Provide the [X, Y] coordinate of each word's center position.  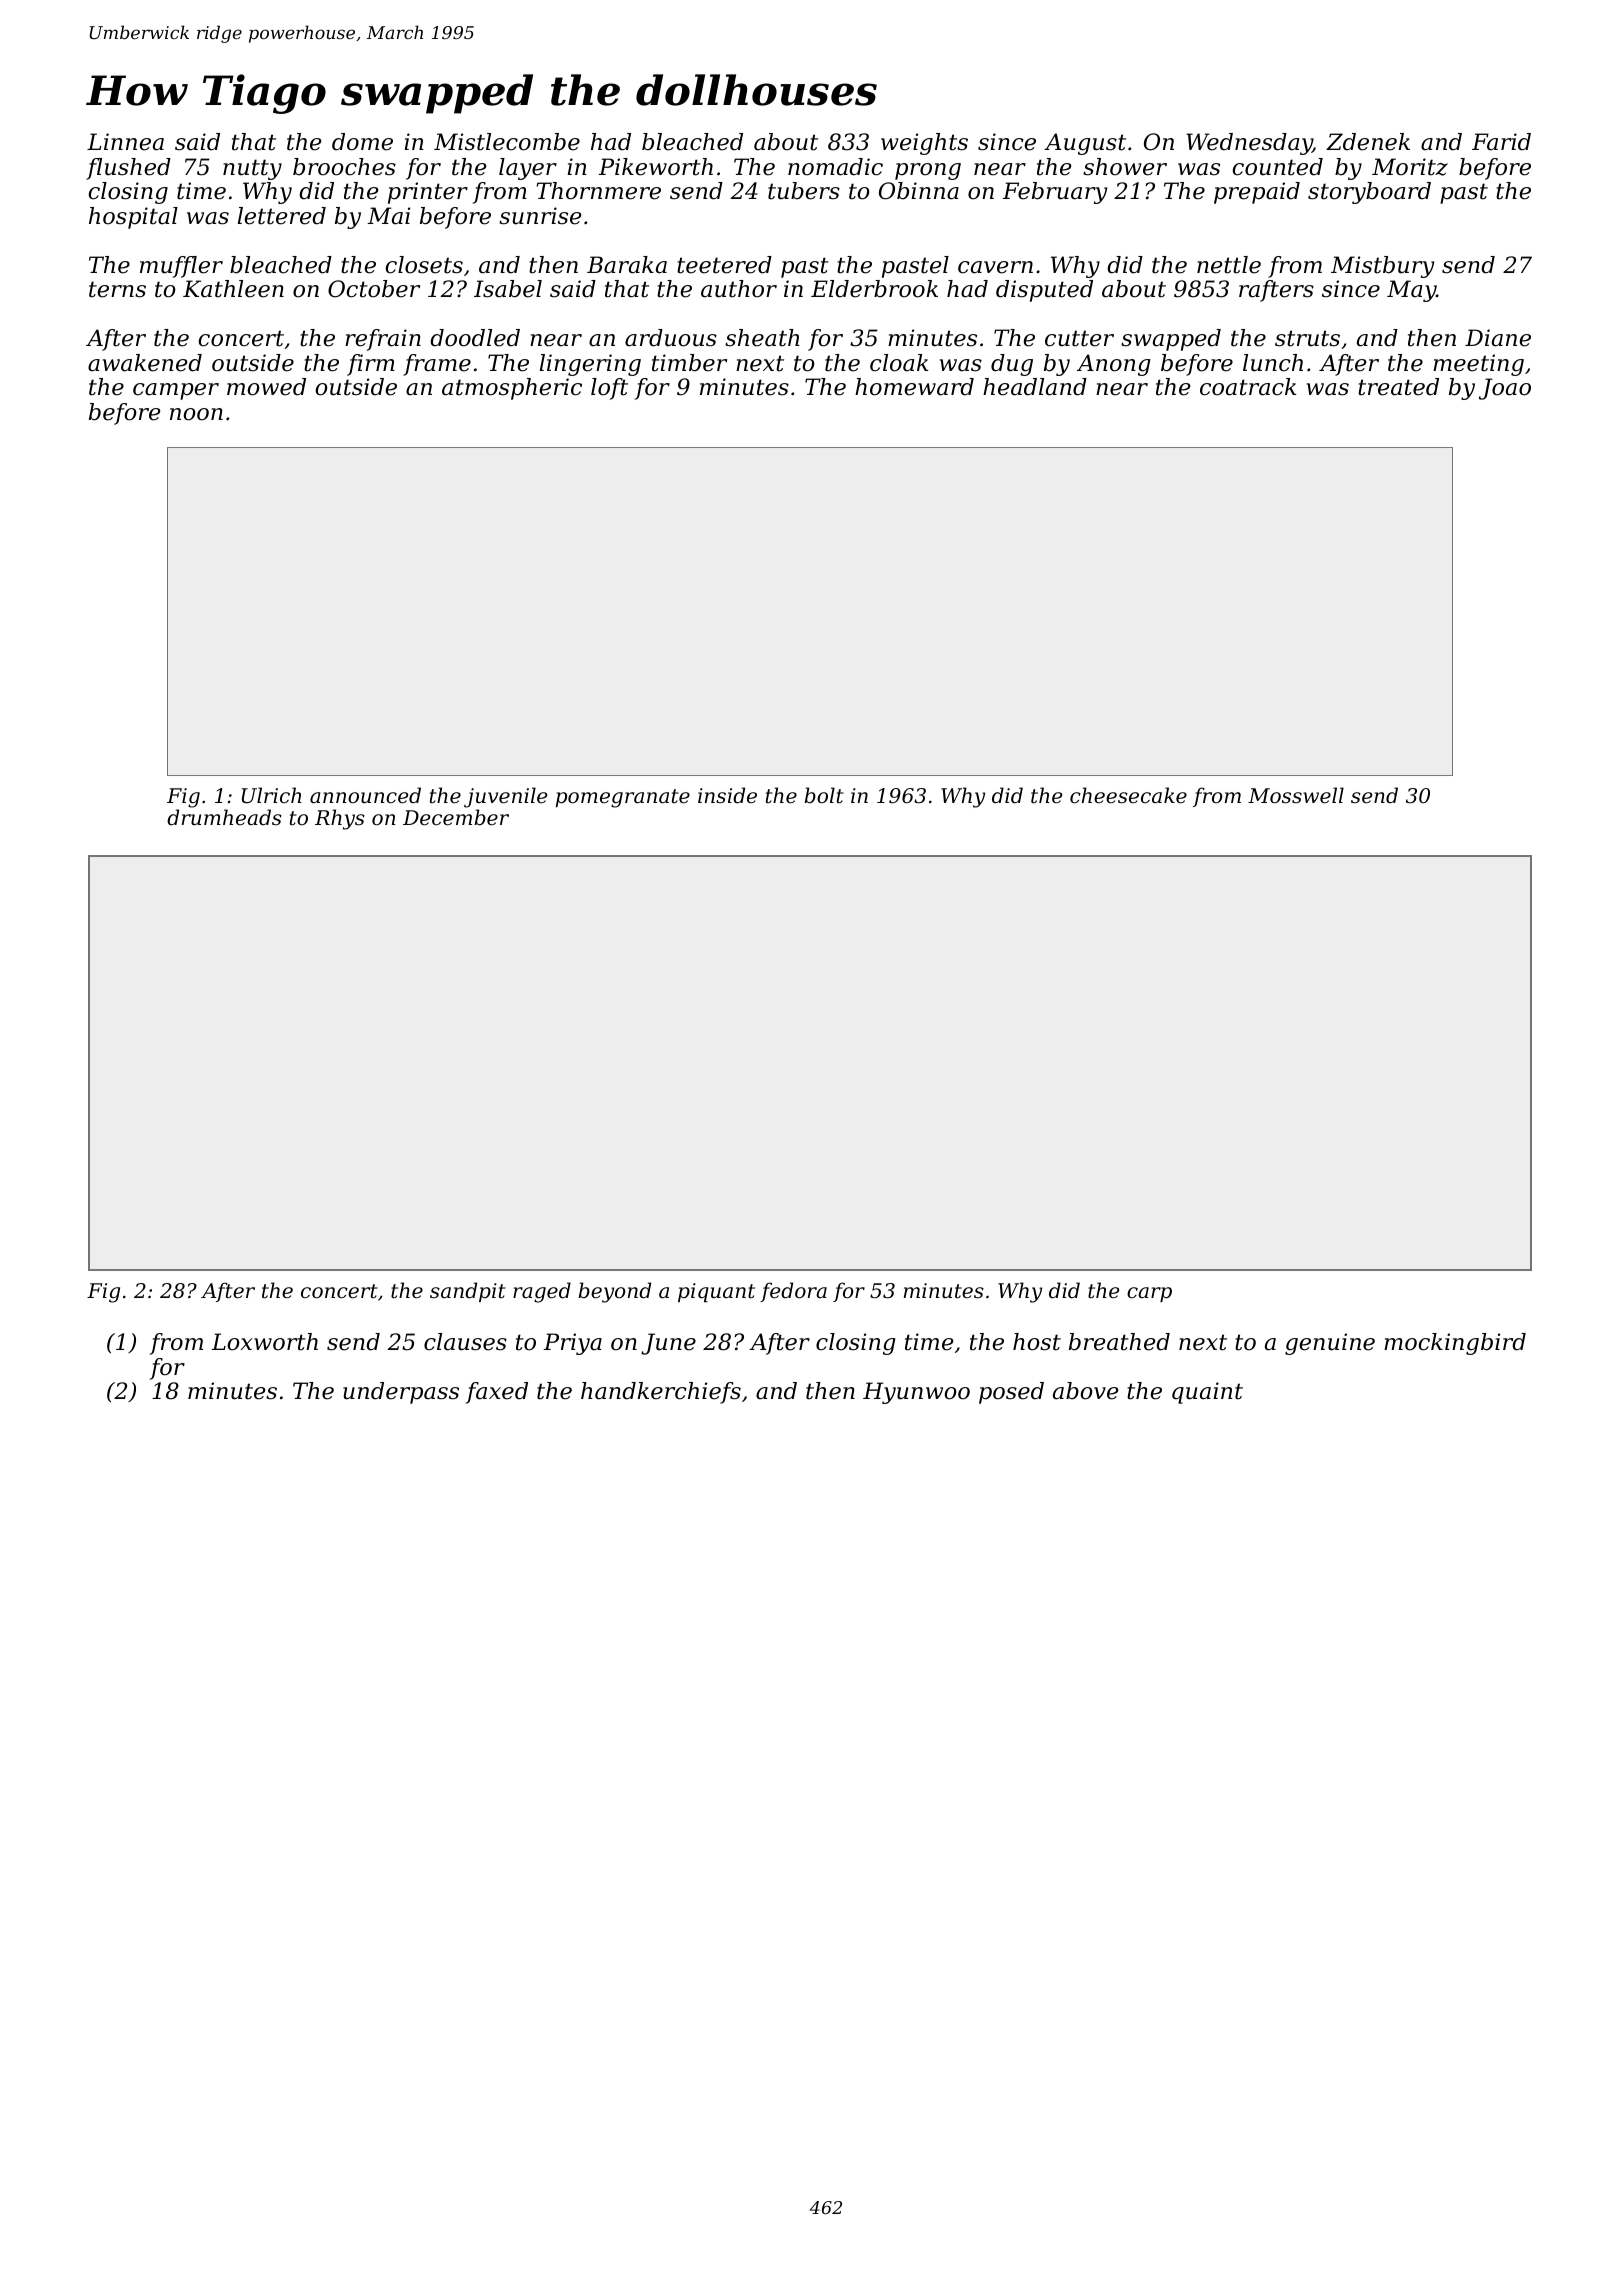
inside [727, 795]
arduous [671, 338]
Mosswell [1296, 795]
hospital [133, 218]
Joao [1505, 389]
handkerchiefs [661, 1393]
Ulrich [272, 795]
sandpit [468, 1292]
